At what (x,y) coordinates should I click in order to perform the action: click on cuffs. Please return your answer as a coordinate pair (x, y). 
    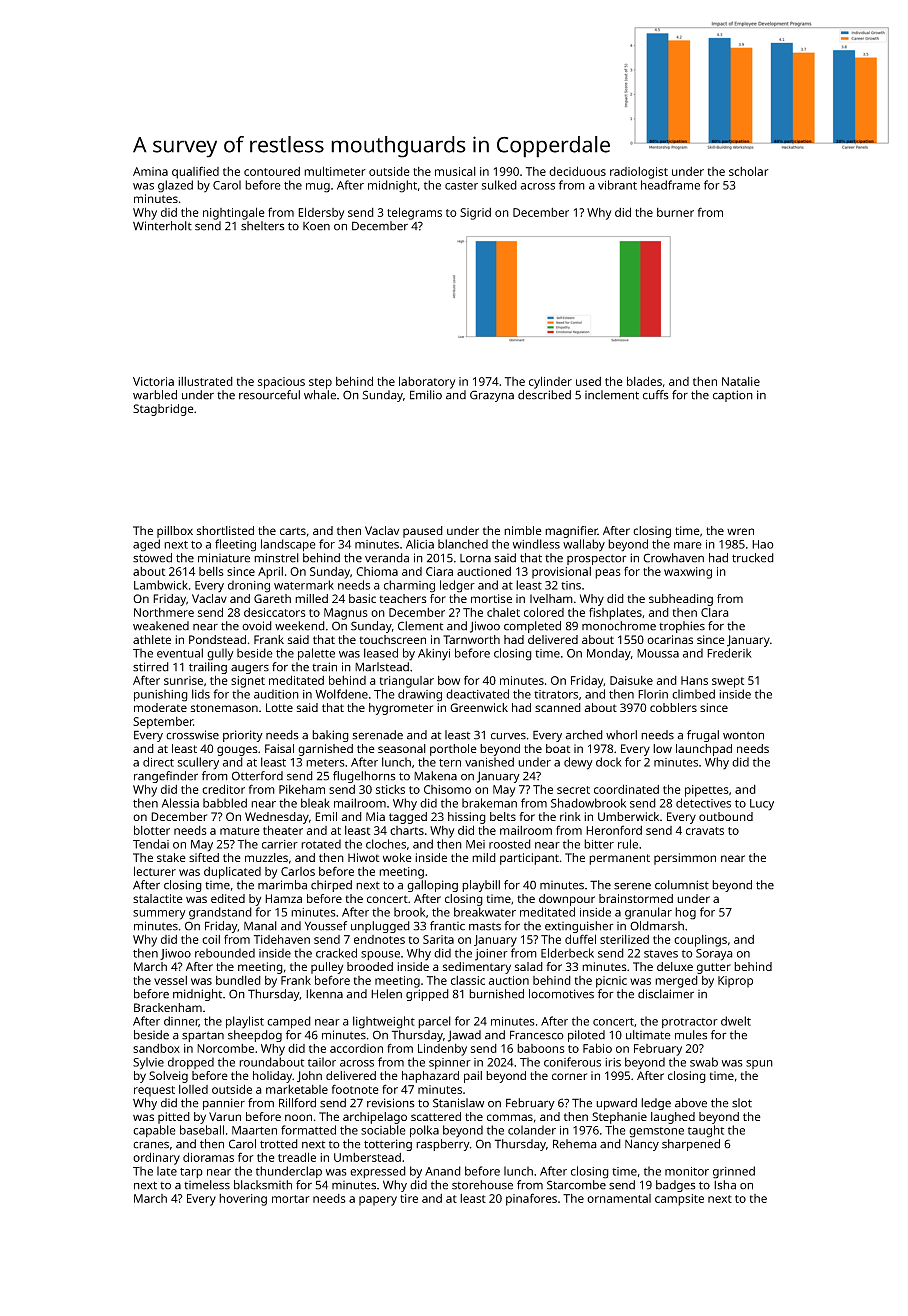
    Looking at the image, I should click on (656, 395).
